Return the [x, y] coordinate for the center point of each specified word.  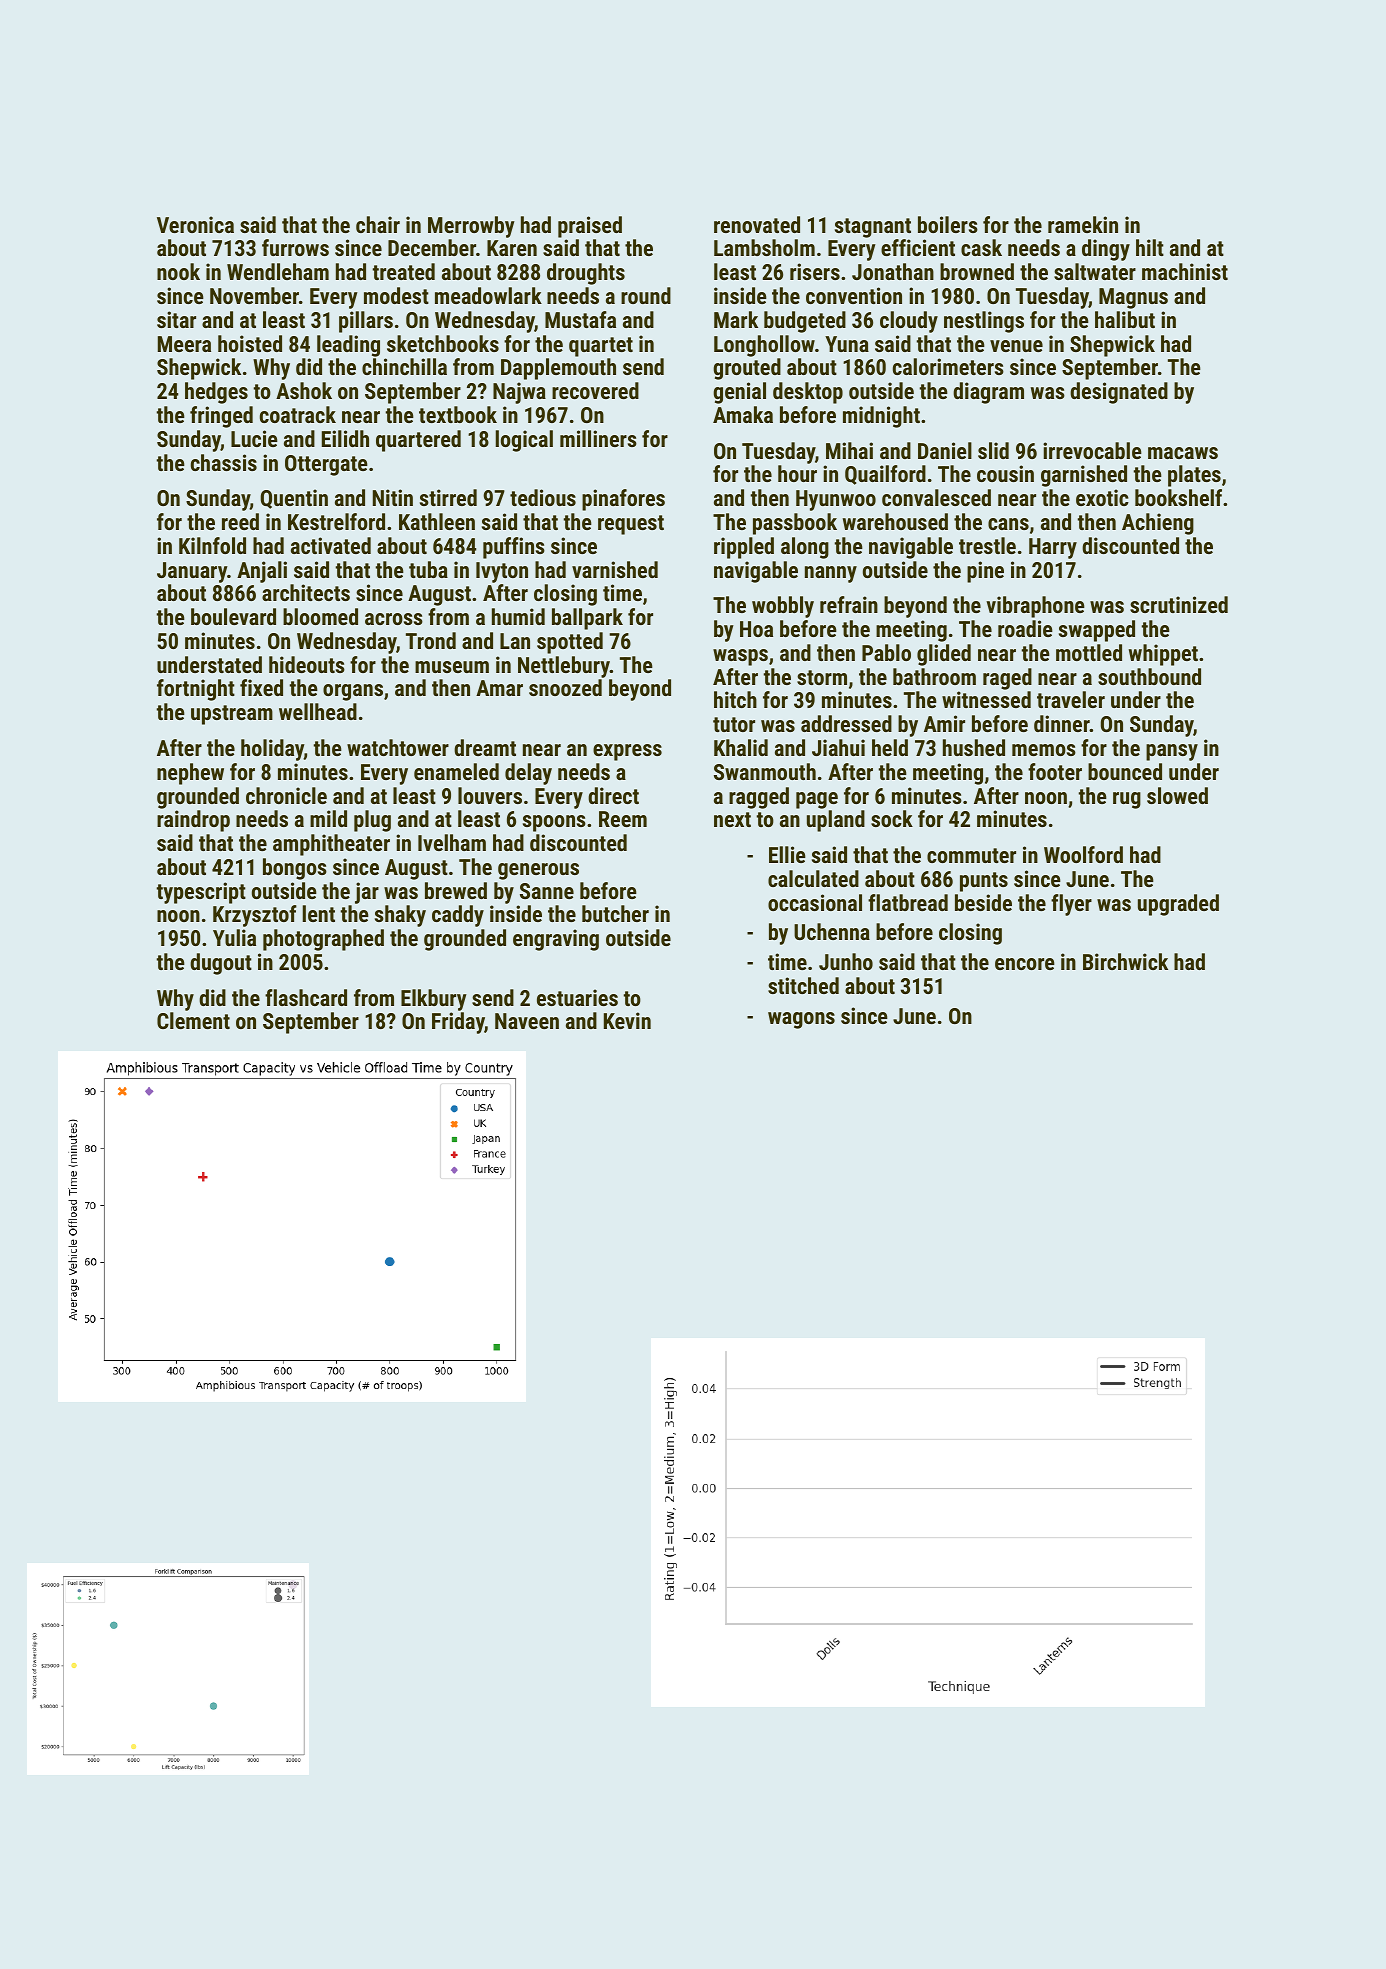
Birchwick [1125, 961]
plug [372, 821]
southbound [1149, 676]
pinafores [623, 500]
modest [396, 295]
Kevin [627, 1020]
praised [590, 227]
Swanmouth [765, 771]
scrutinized [1179, 604]
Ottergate [326, 465]
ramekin [1083, 224]
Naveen [527, 1021]
